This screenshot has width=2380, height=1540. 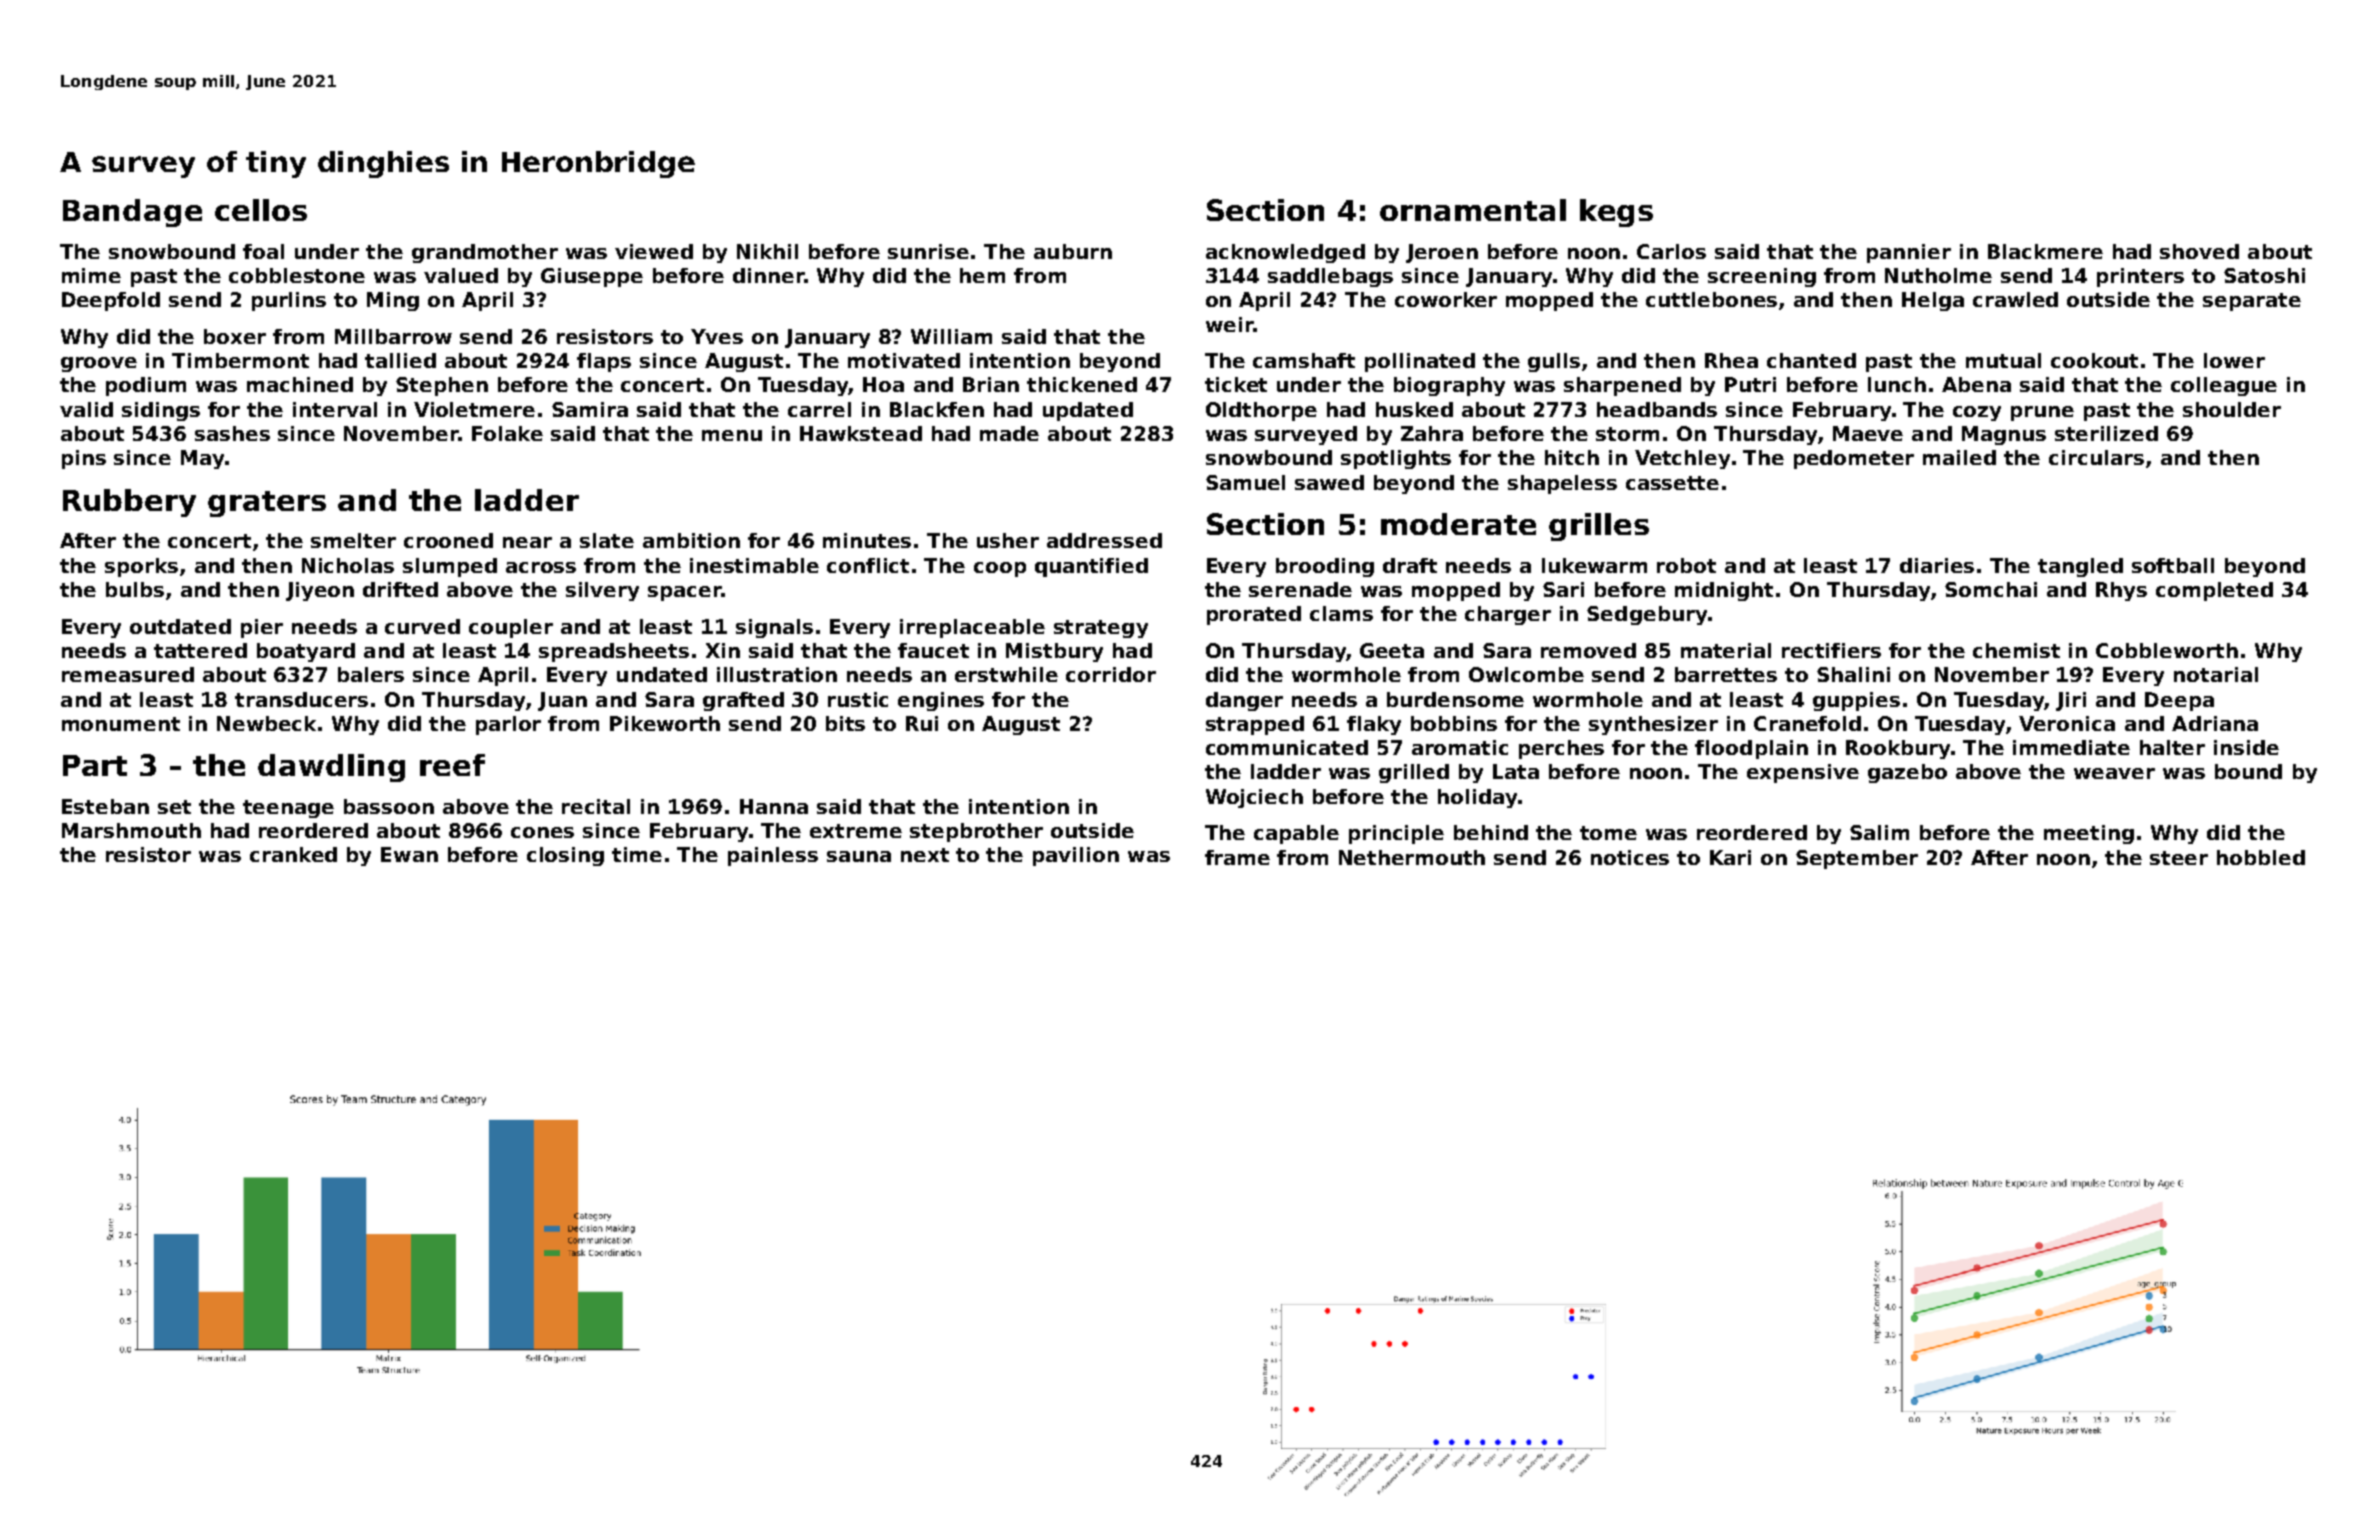 I want to click on closing, so click(x=565, y=856).
